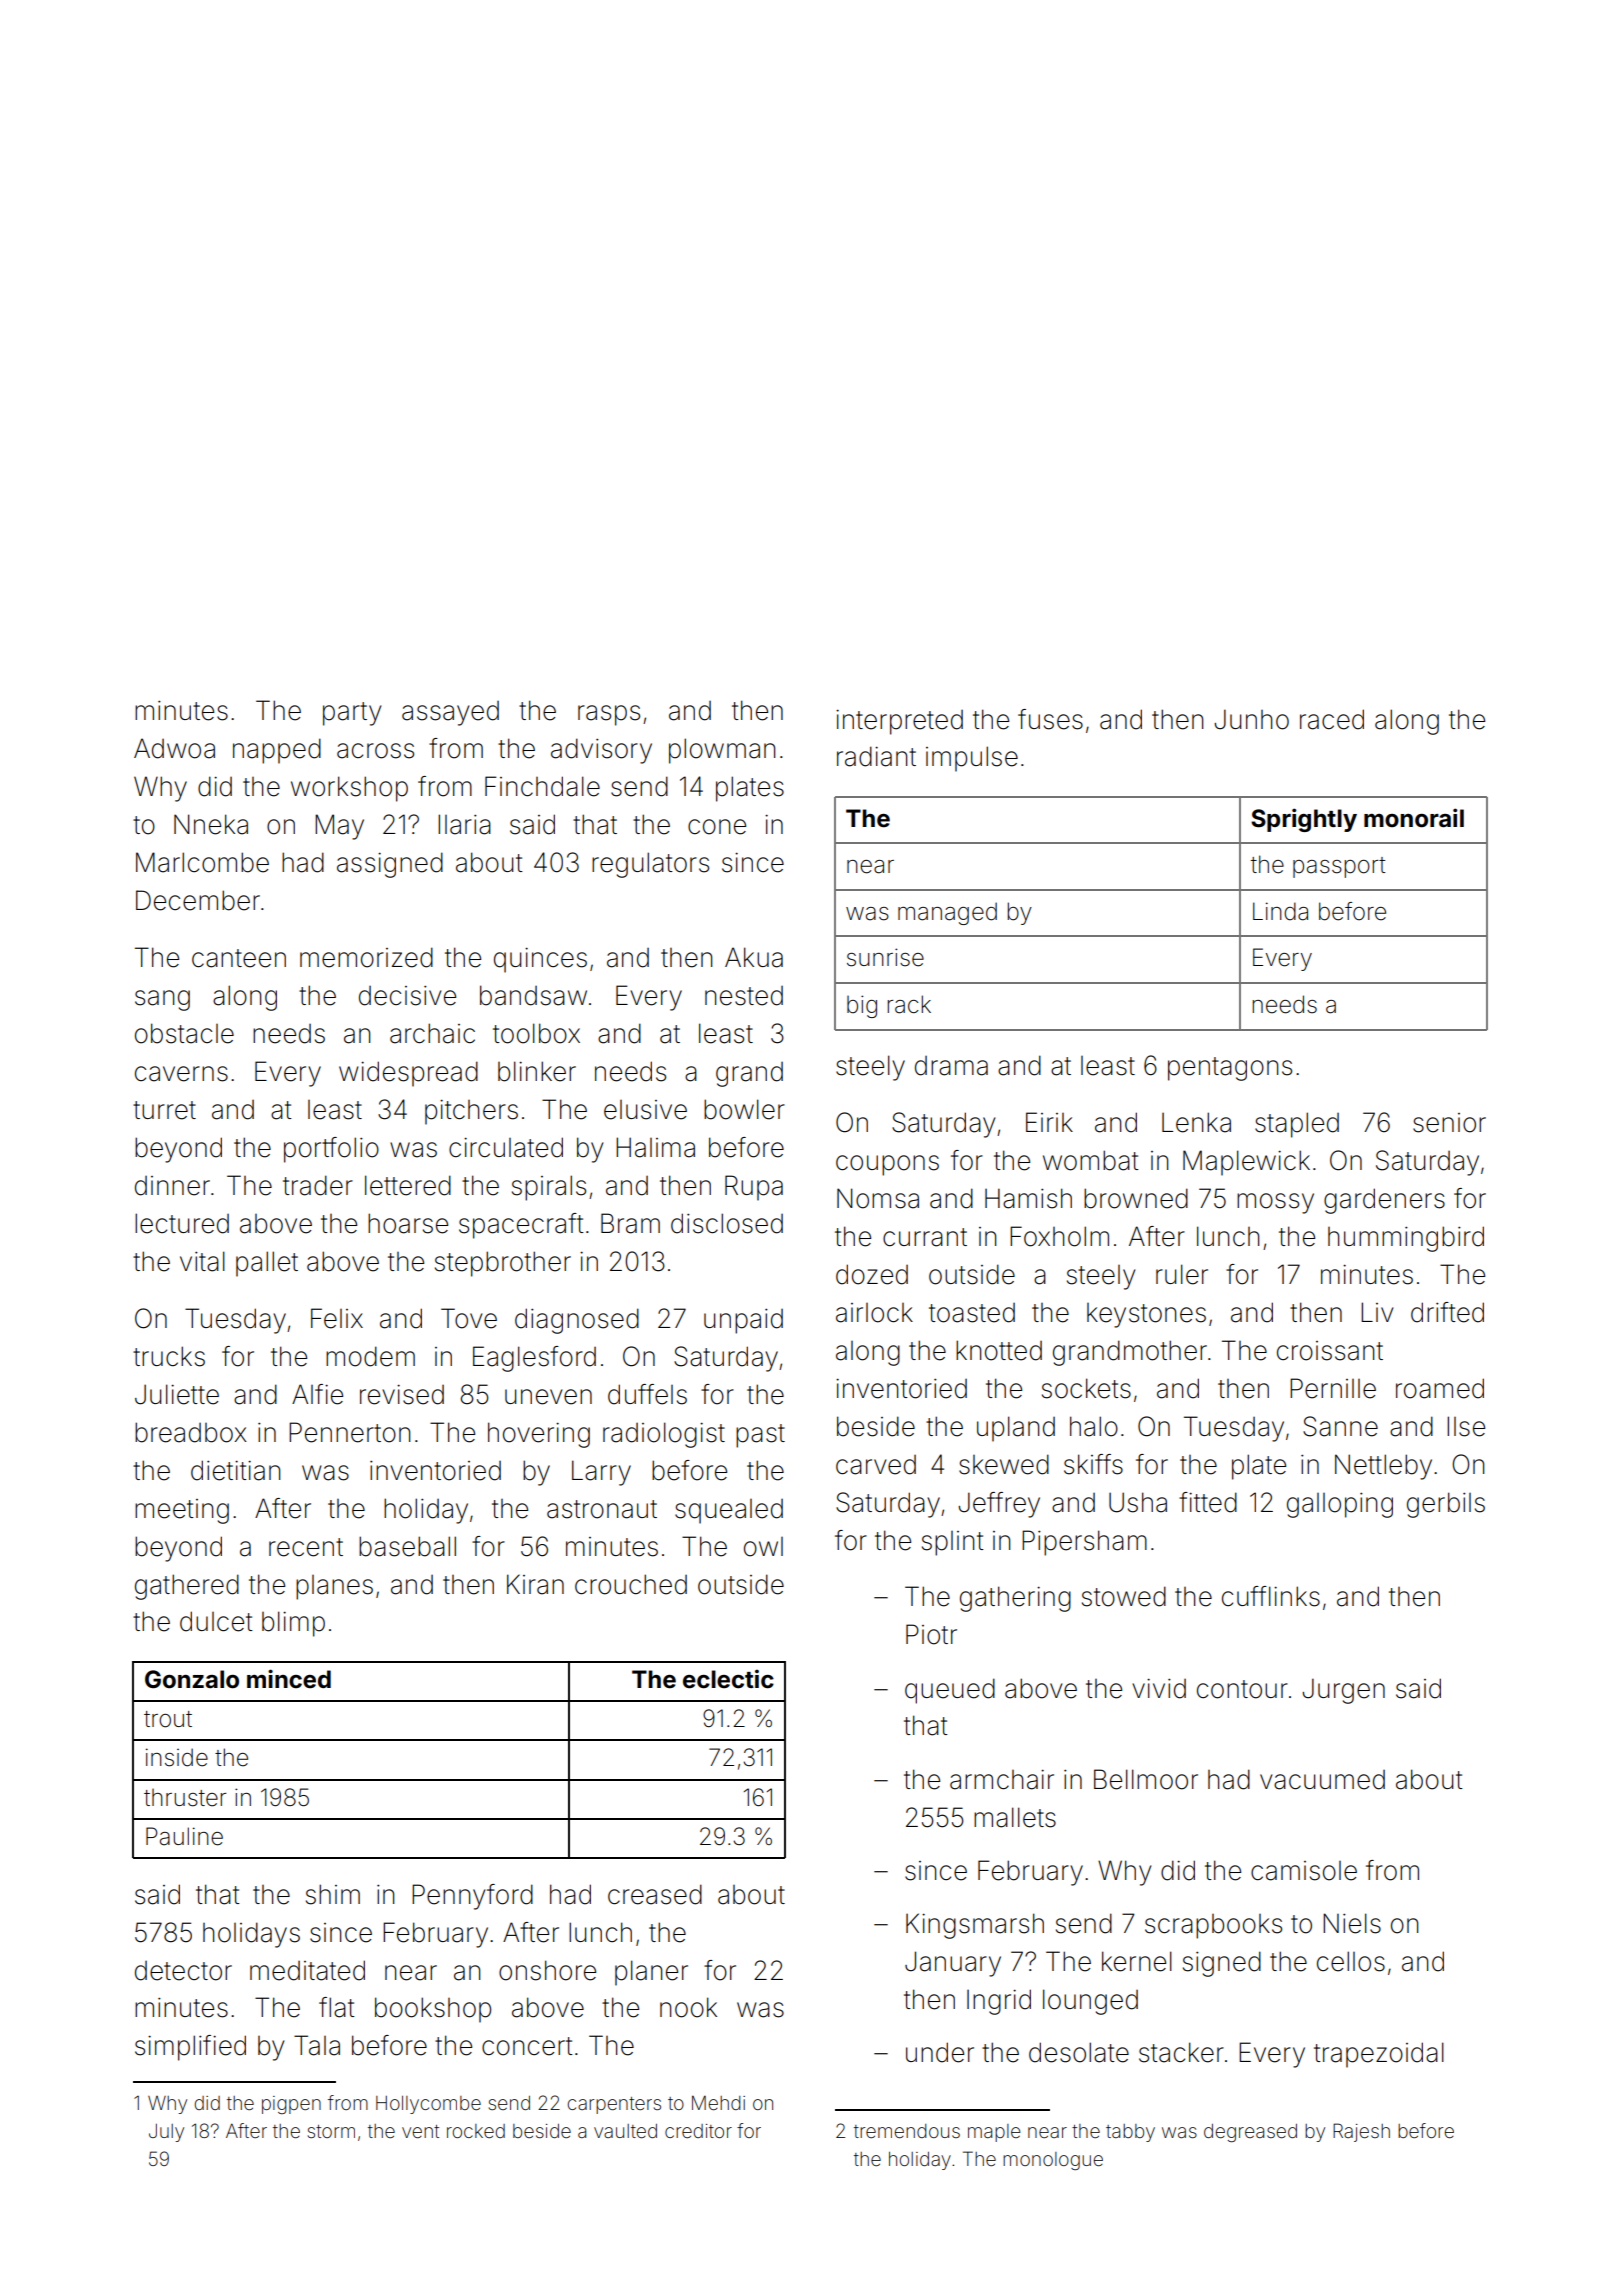  I want to click on Junho, so click(1251, 719).
